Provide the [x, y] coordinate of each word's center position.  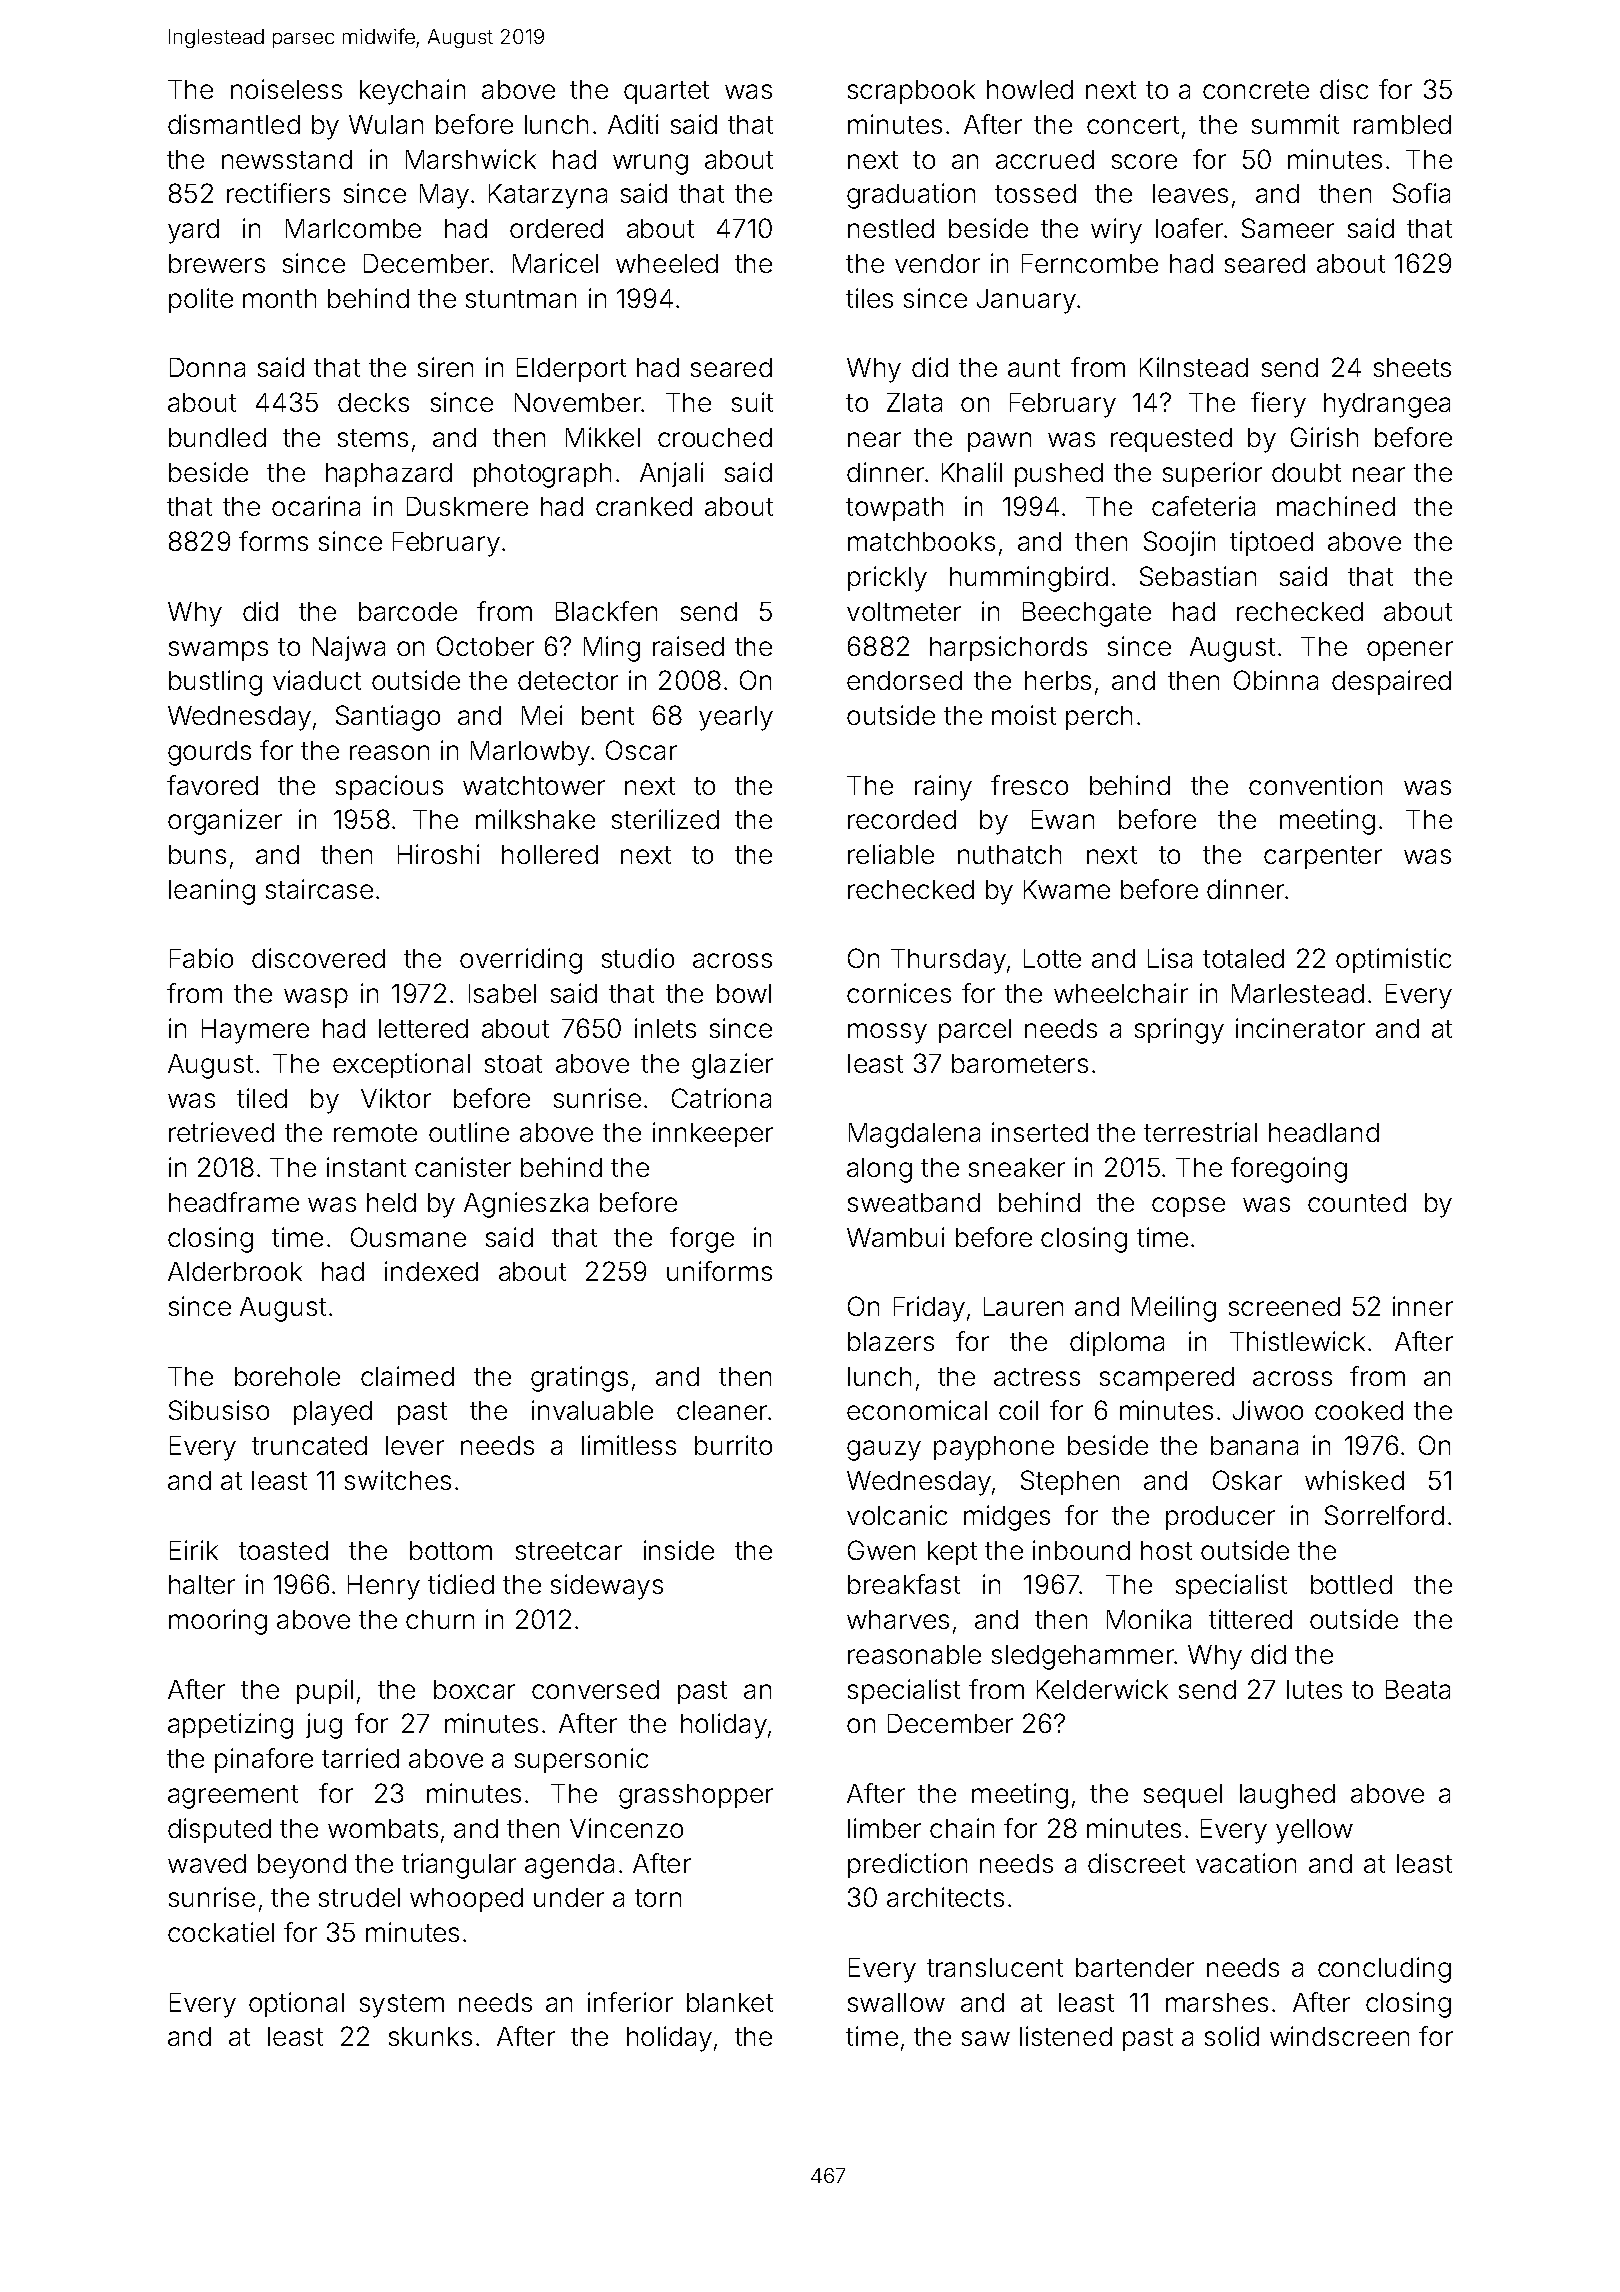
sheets [1412, 367]
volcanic [897, 1515]
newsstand [287, 159]
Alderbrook [235, 1271]
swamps [218, 651]
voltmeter [904, 611]
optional [296, 2004]
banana [1254, 1445]
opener [1410, 651]
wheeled [667, 263]
